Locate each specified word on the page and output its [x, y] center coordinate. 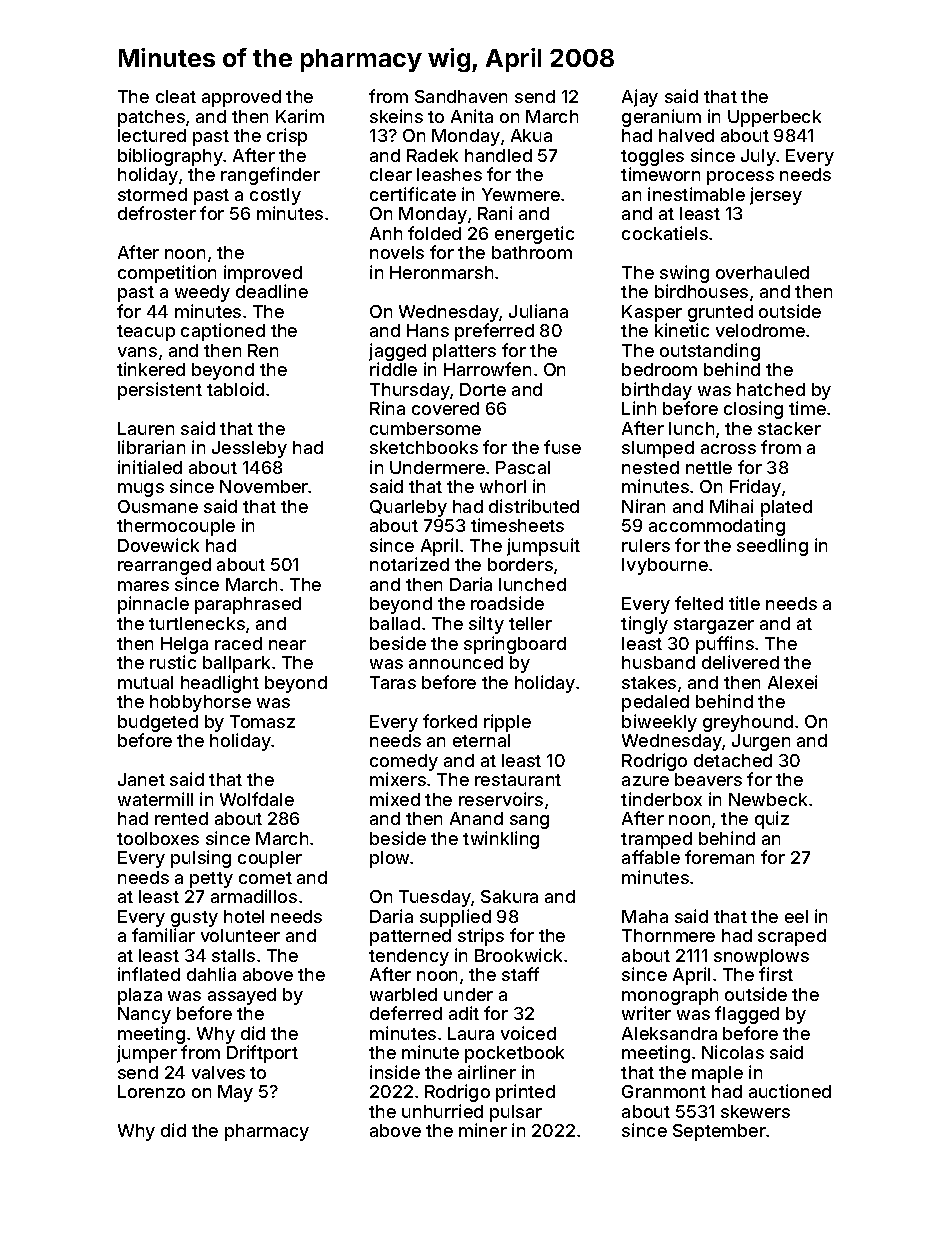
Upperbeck [774, 118]
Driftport [262, 1054]
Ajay [640, 98]
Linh [639, 408]
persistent [160, 391]
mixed [395, 799]
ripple [507, 723]
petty [211, 880]
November [264, 486]
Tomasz [262, 721]
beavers [708, 779]
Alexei [792, 682]
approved [241, 98]
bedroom [659, 369]
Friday [755, 488]
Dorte [483, 389]
